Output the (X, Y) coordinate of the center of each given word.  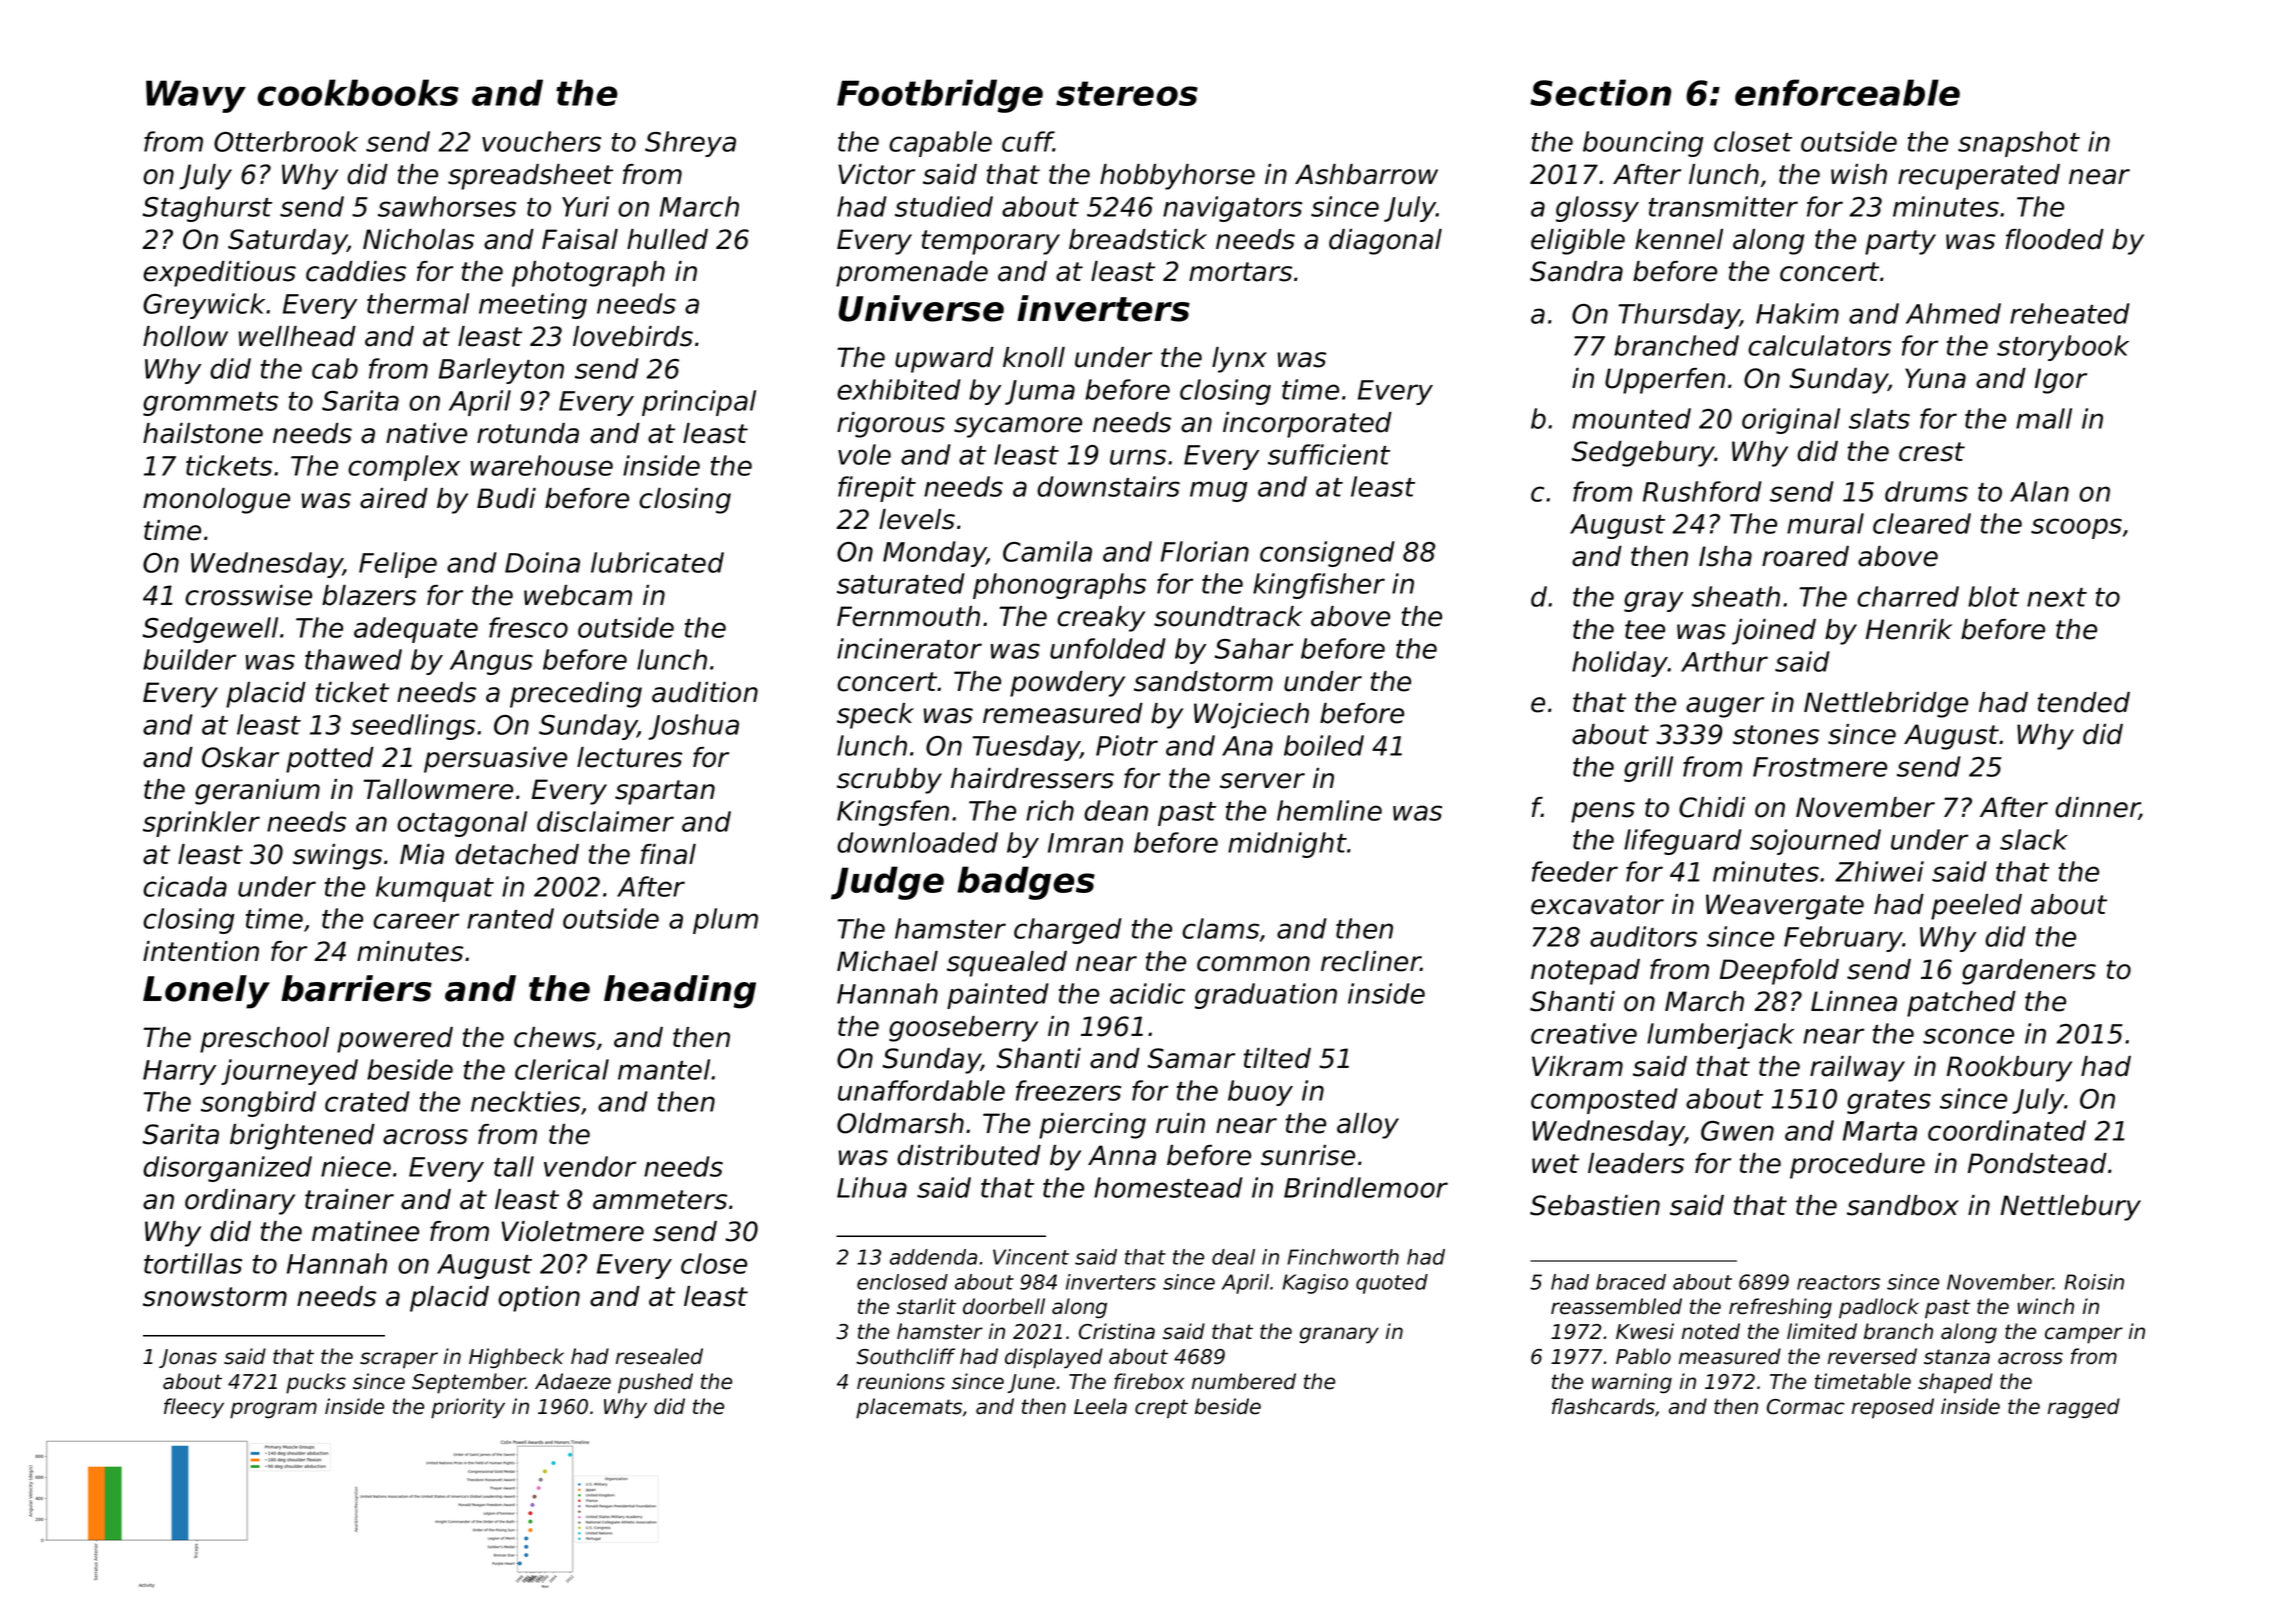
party (1900, 242)
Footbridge (940, 96)
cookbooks (358, 92)
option (539, 1299)
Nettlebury (2071, 1208)
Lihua (872, 1187)
